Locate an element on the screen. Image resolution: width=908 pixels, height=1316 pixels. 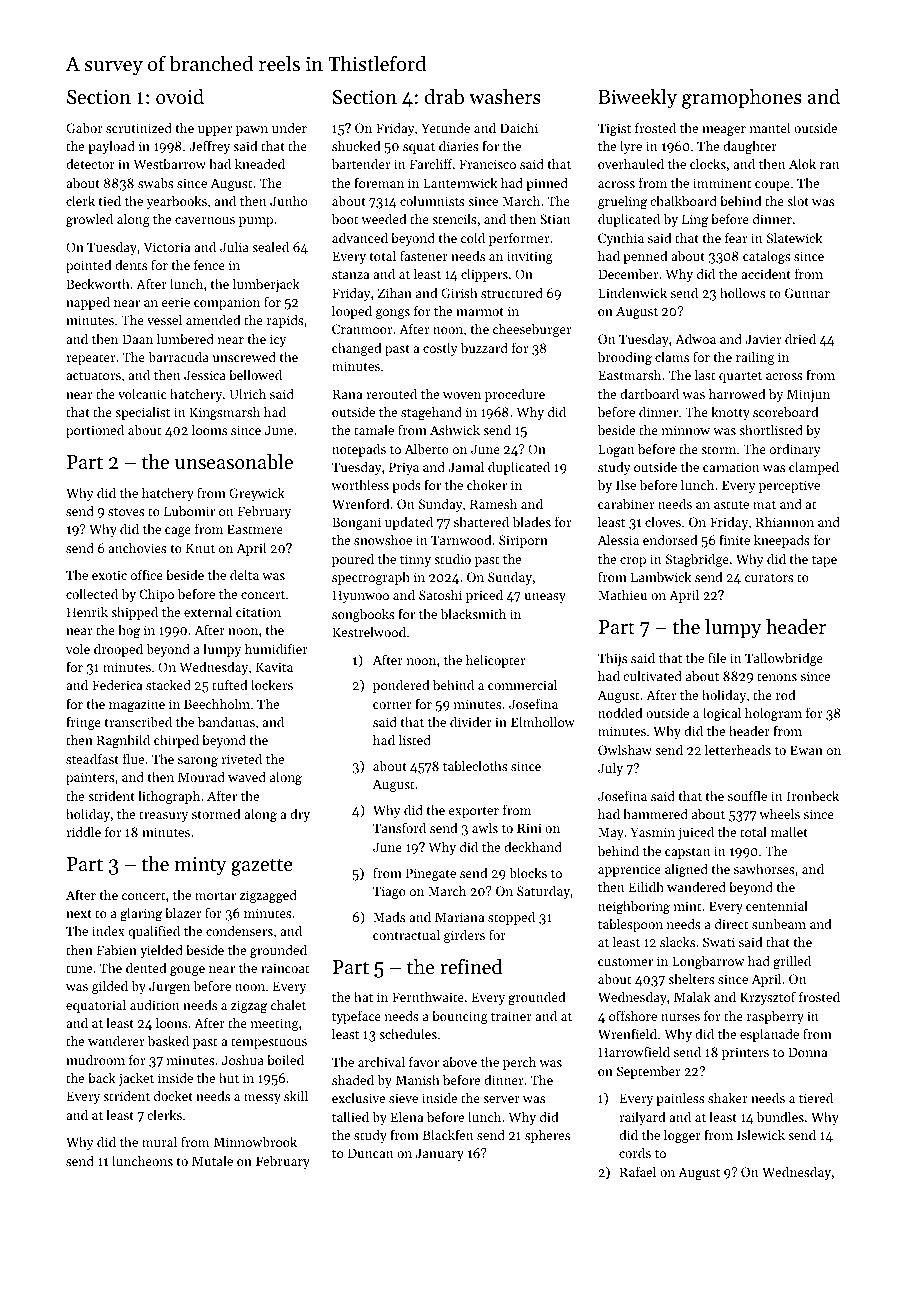
printers is located at coordinates (745, 1053).
